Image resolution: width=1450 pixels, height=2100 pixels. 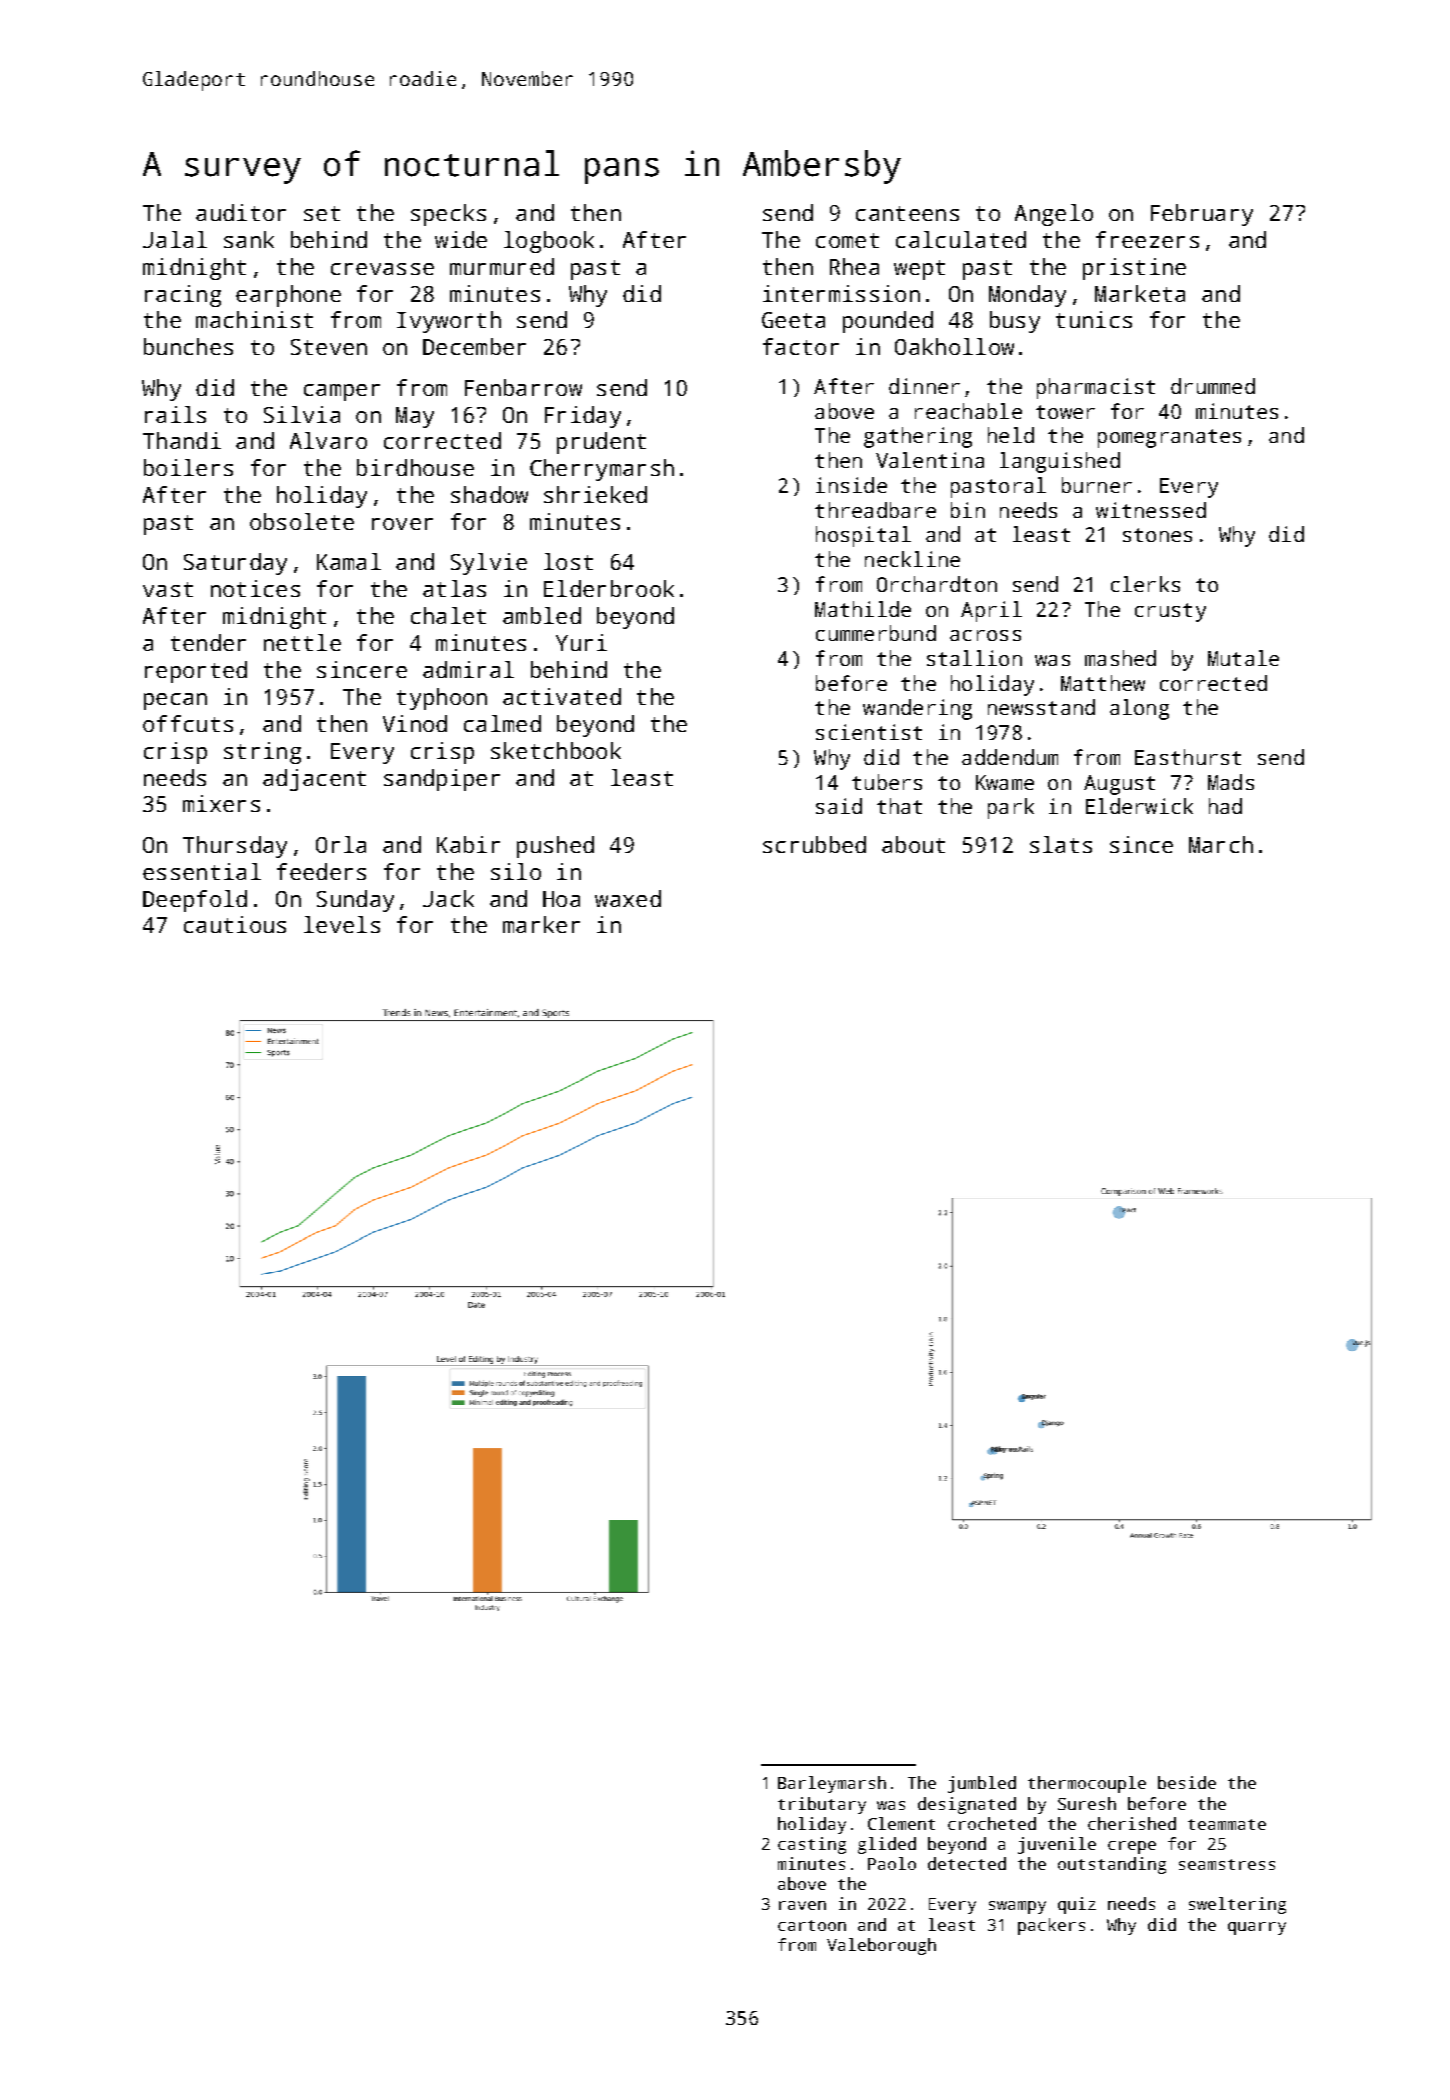 What do you see at coordinates (382, 269) in the image?
I see `crevasse` at bounding box center [382, 269].
